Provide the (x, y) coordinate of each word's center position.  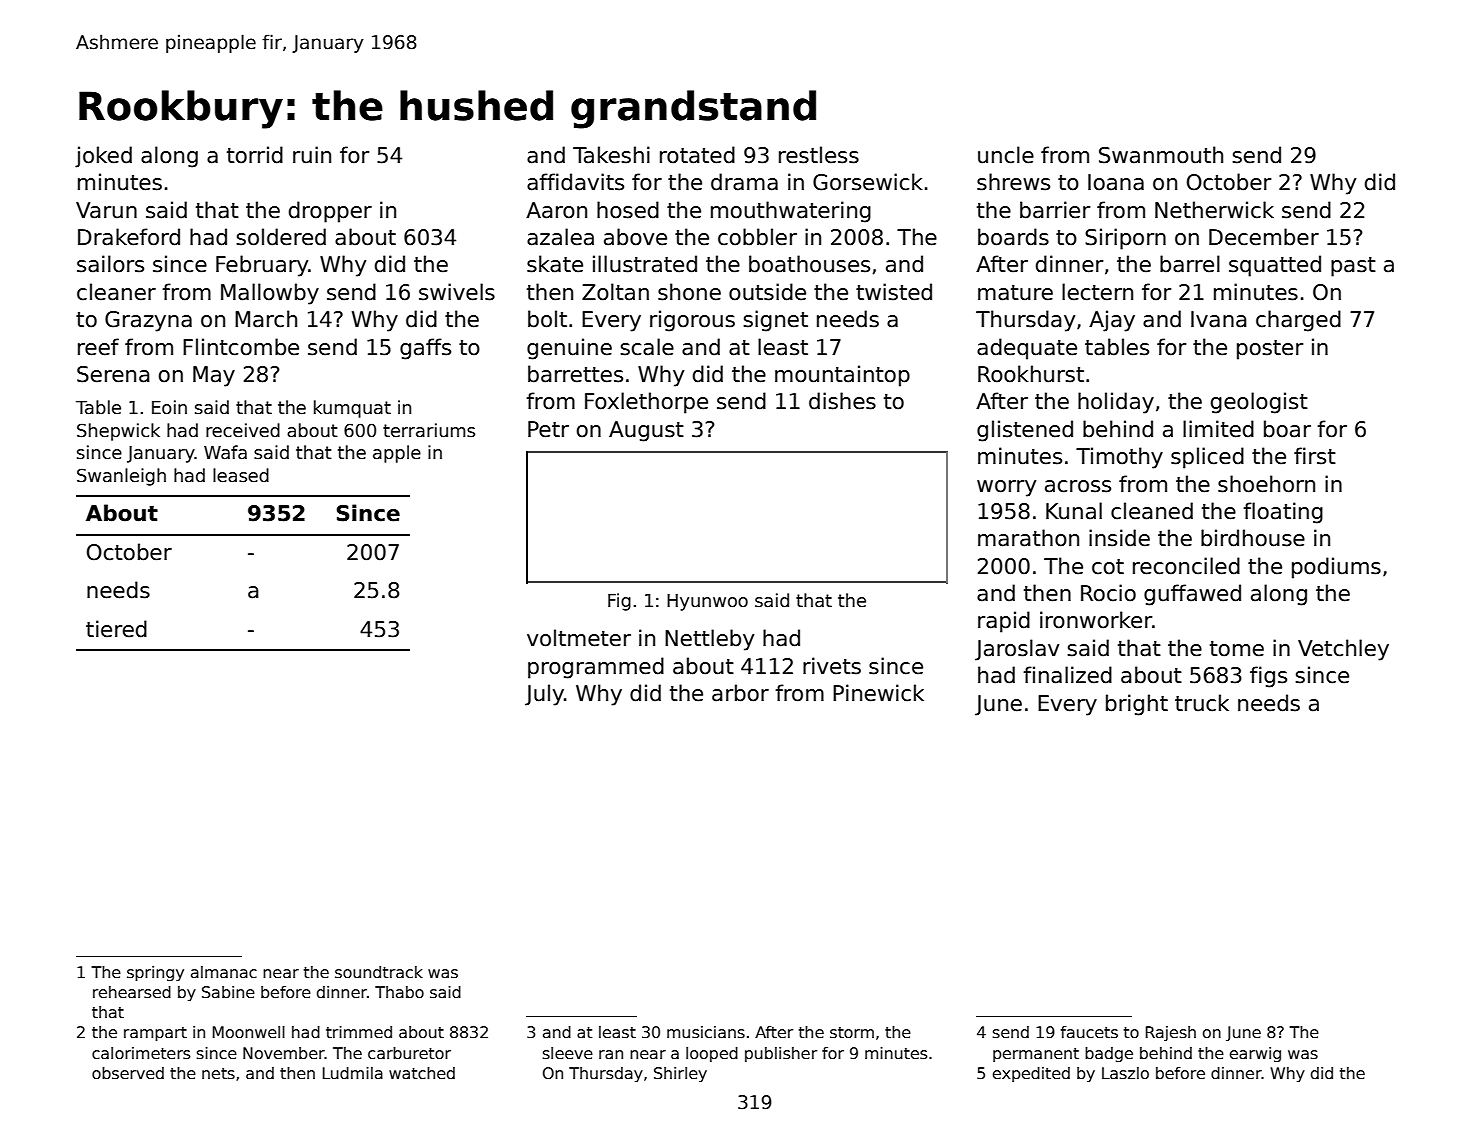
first (1315, 456)
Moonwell (249, 1032)
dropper (330, 212)
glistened (1025, 431)
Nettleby (709, 640)
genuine (569, 349)
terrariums (429, 430)
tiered (116, 629)
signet (775, 321)
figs (1268, 677)
